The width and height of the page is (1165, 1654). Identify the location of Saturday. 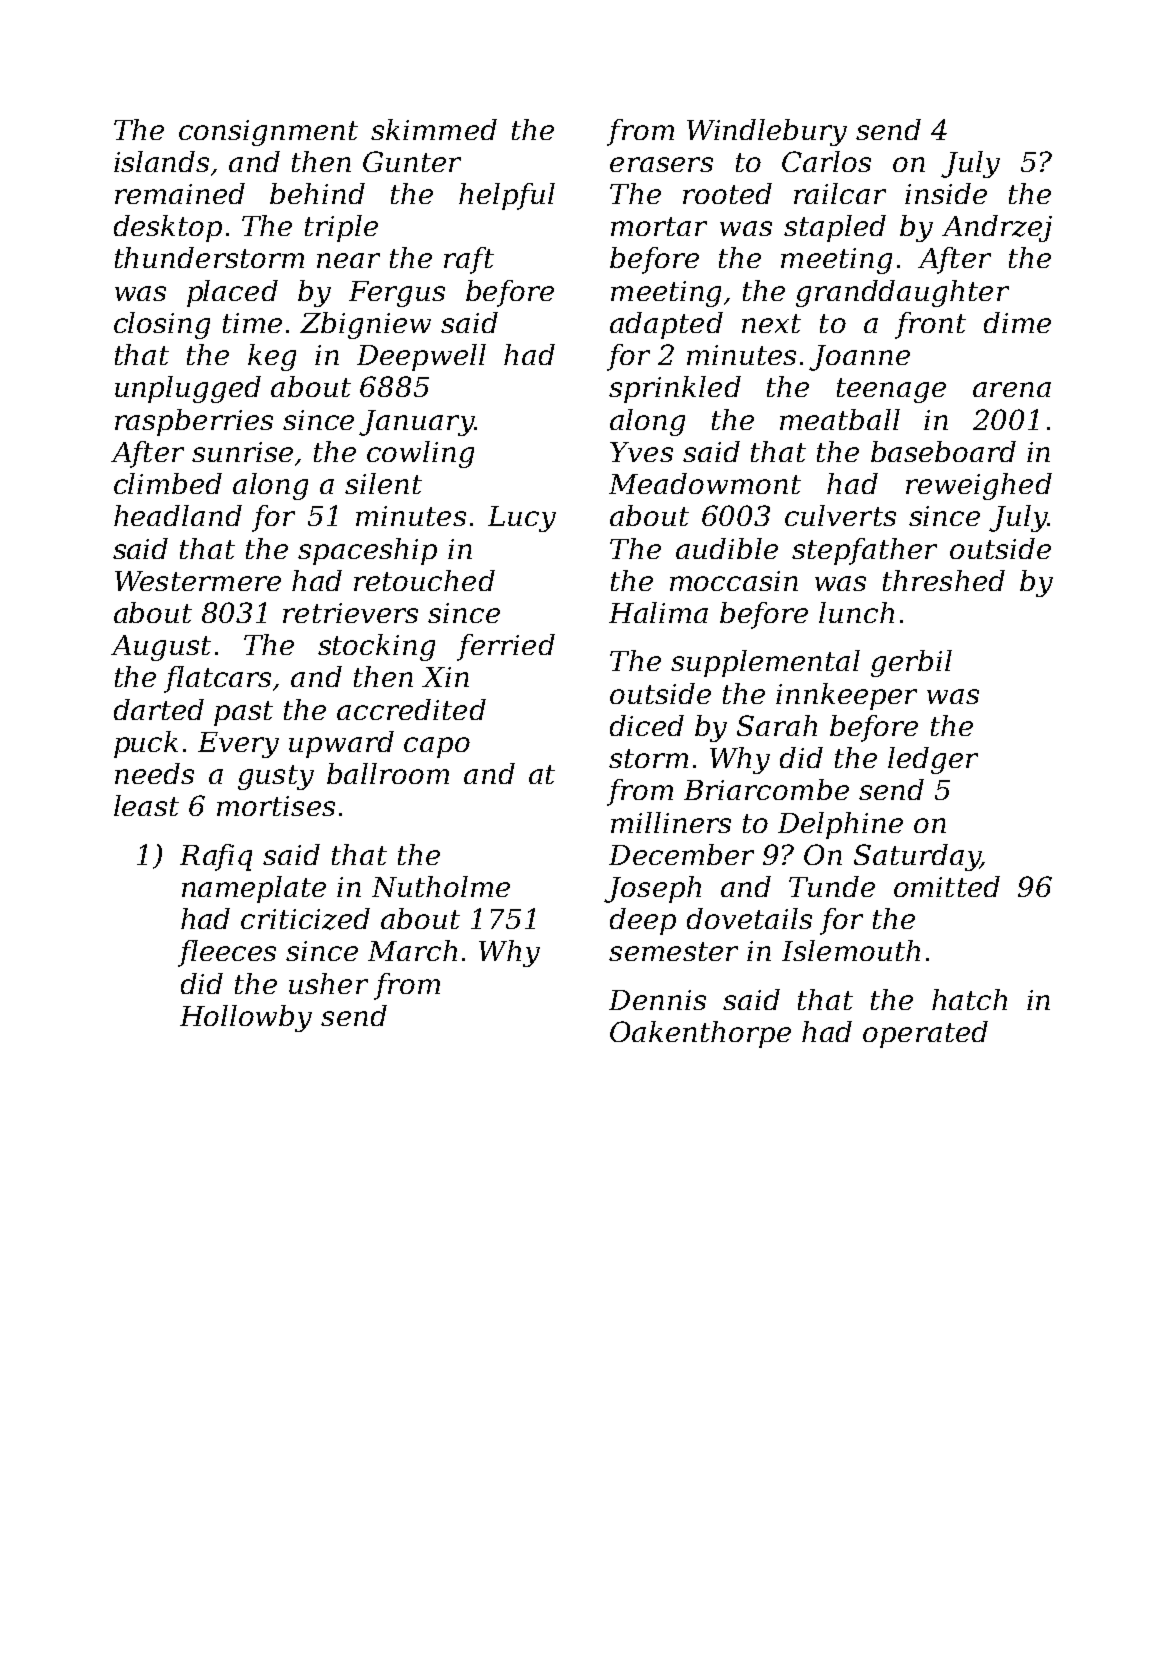
(917, 857).
